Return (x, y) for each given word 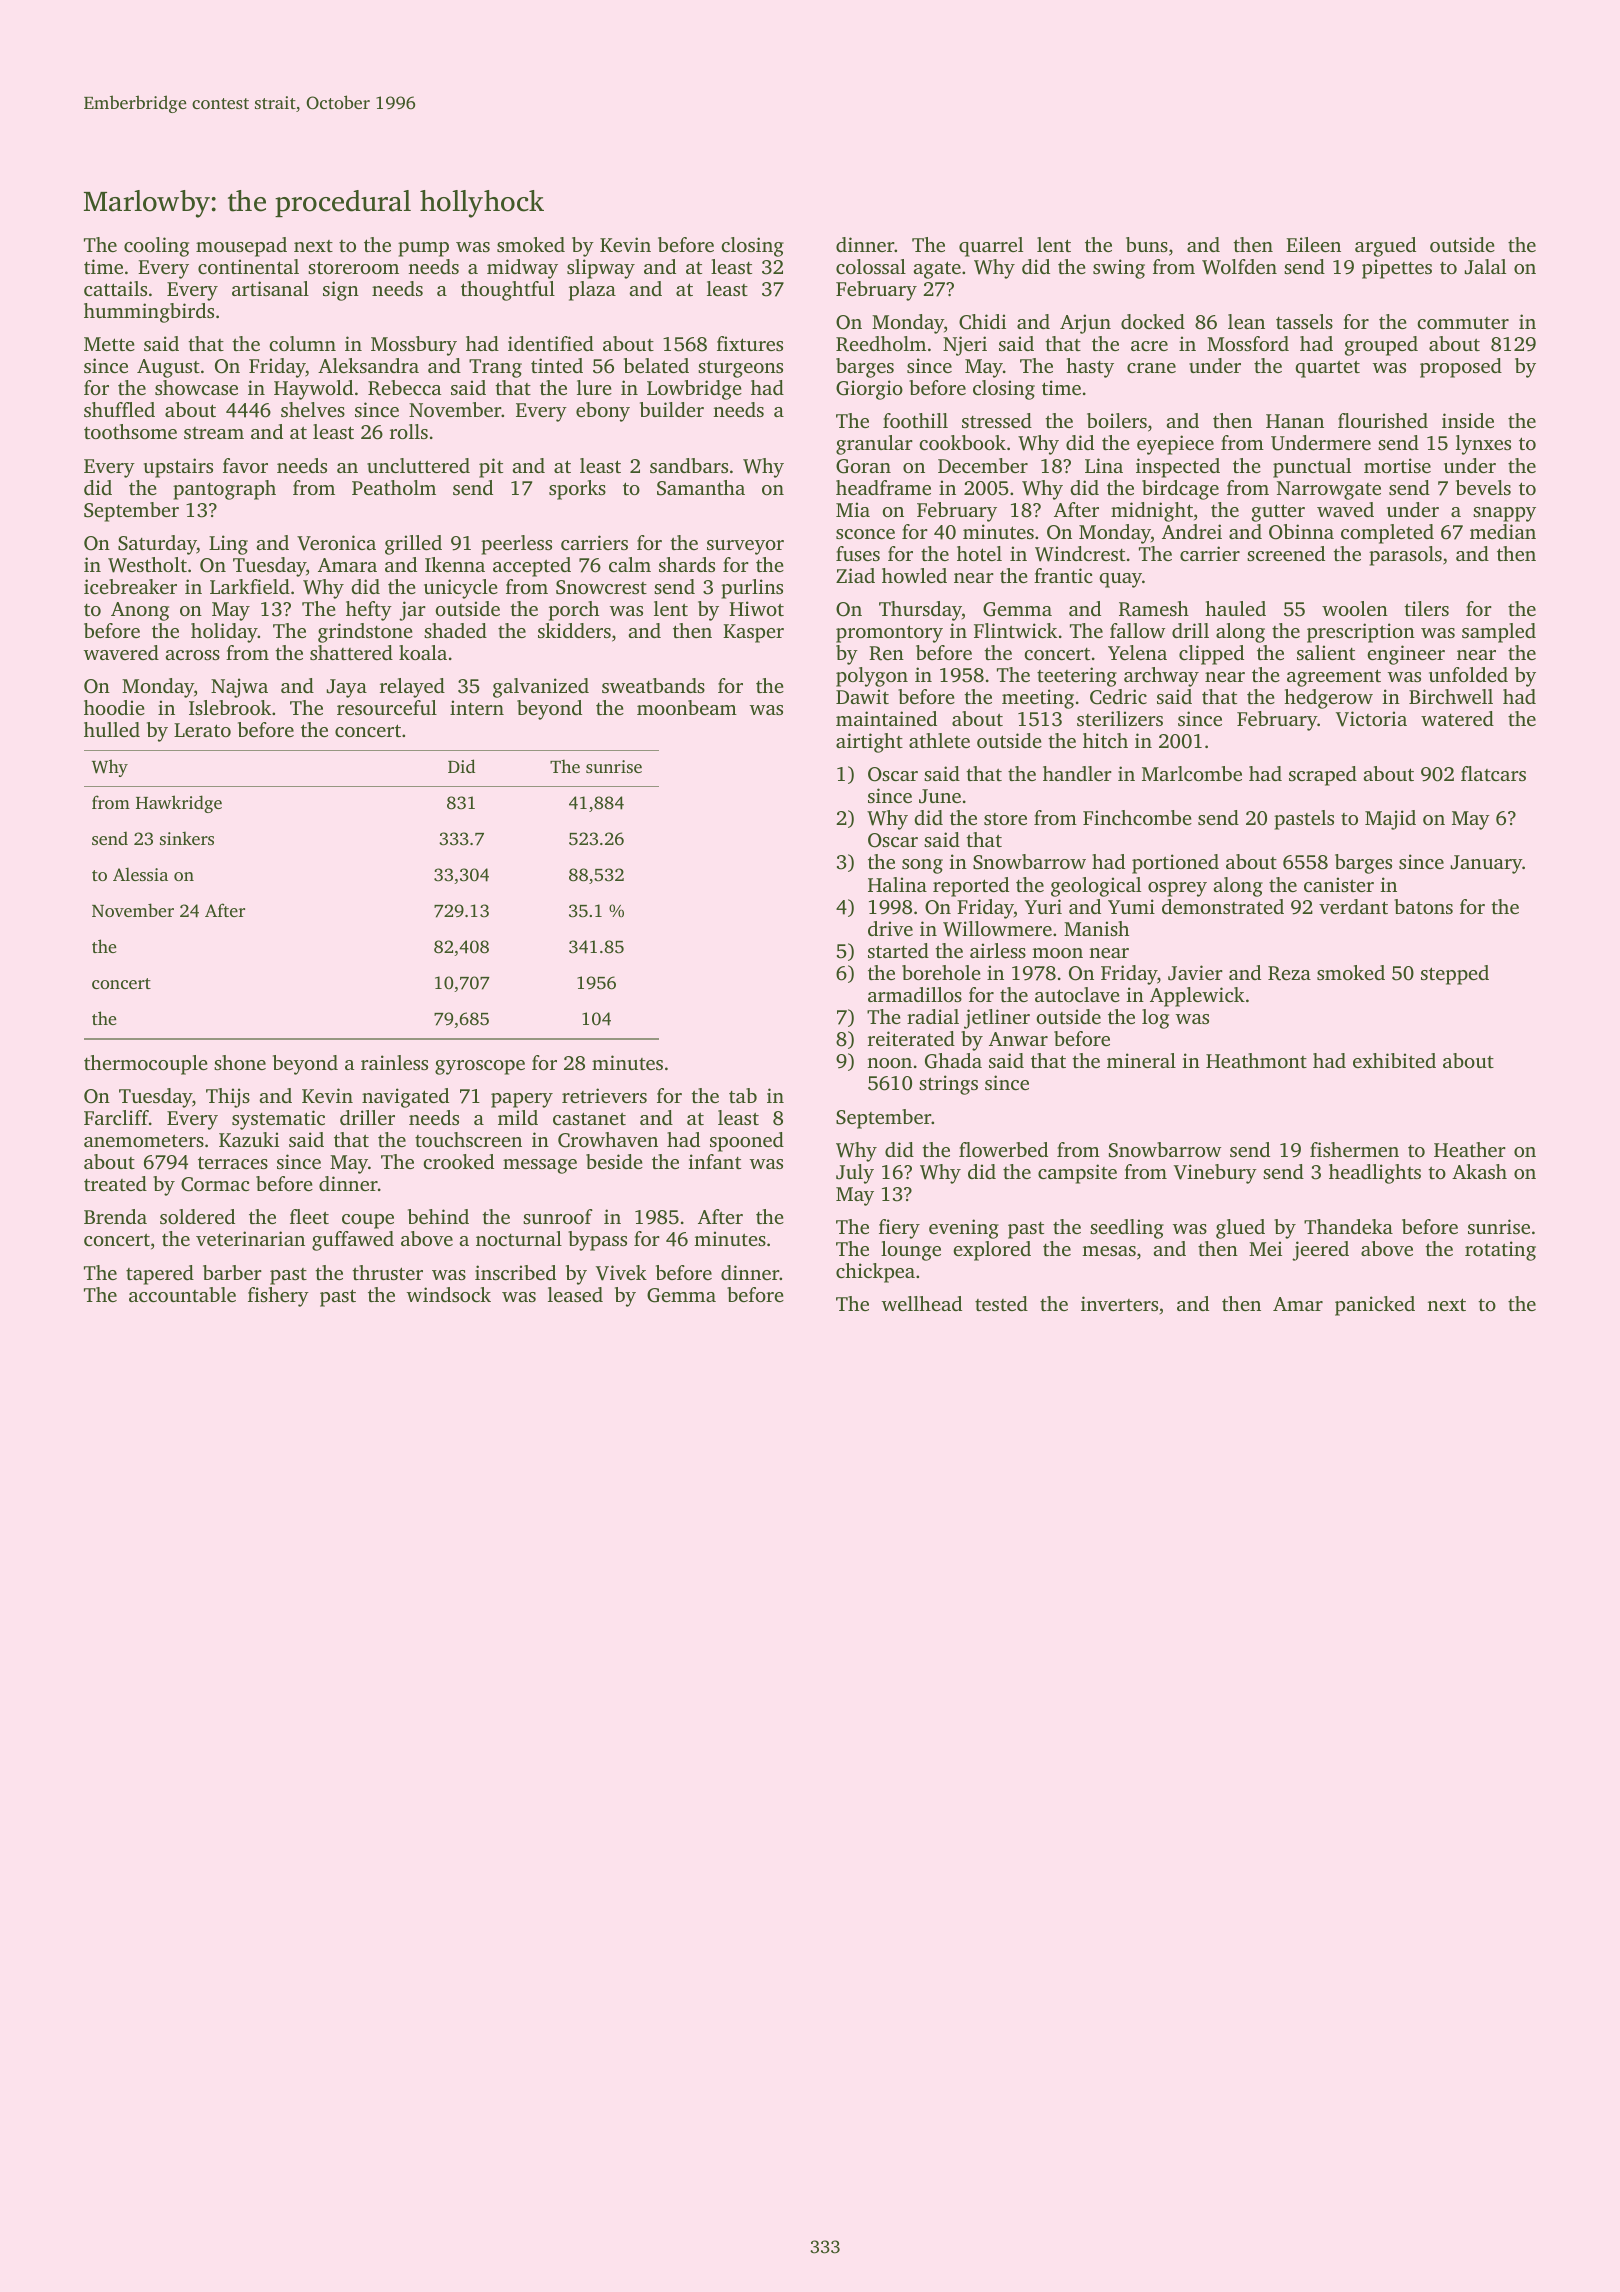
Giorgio (869, 390)
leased (575, 1294)
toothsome (130, 431)
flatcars (1493, 773)
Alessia (140, 874)
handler (1077, 773)
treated (115, 1183)
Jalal (1485, 267)
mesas (1109, 1251)
